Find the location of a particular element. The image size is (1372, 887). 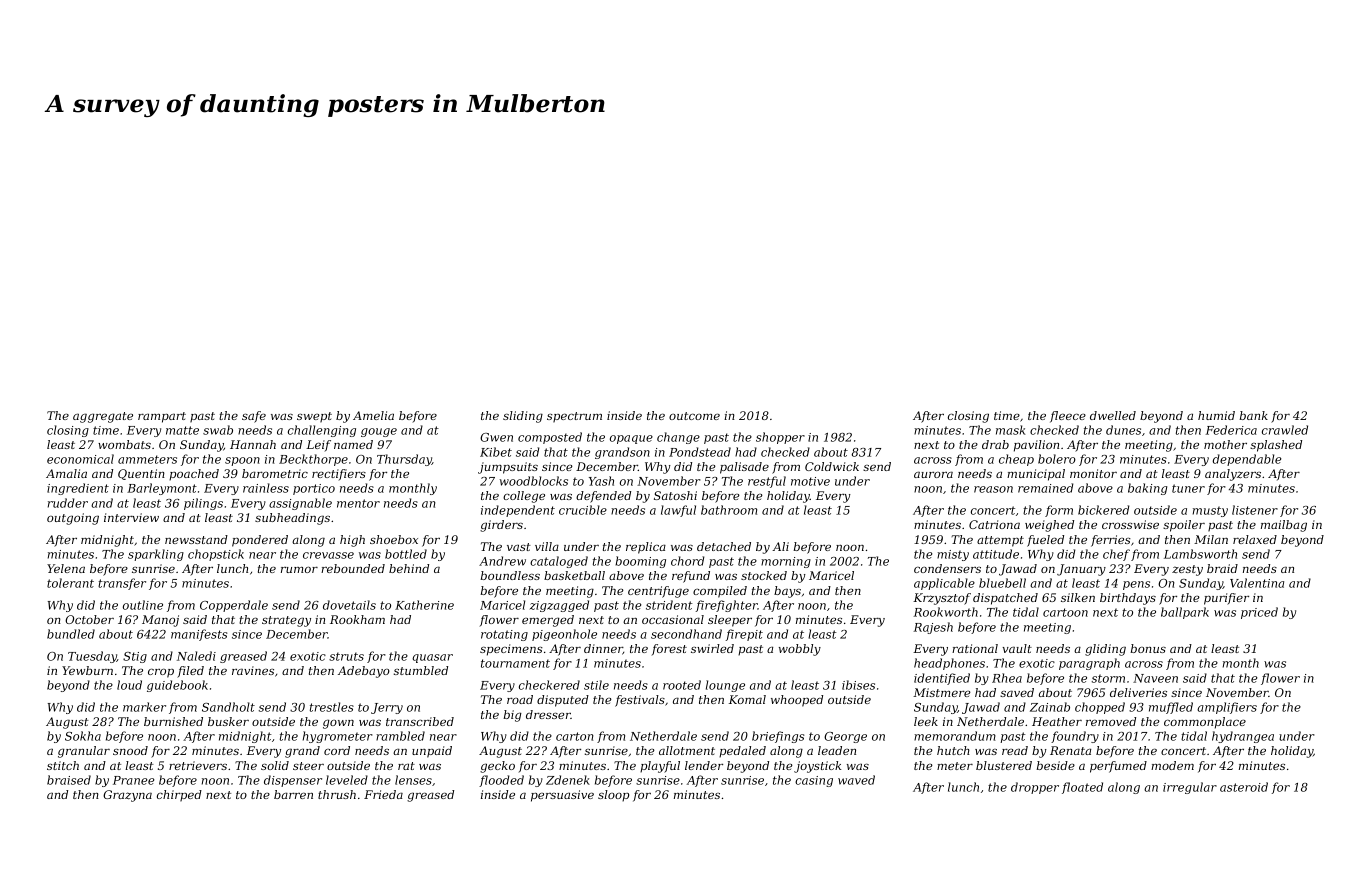

mailbag is located at coordinates (1284, 526).
